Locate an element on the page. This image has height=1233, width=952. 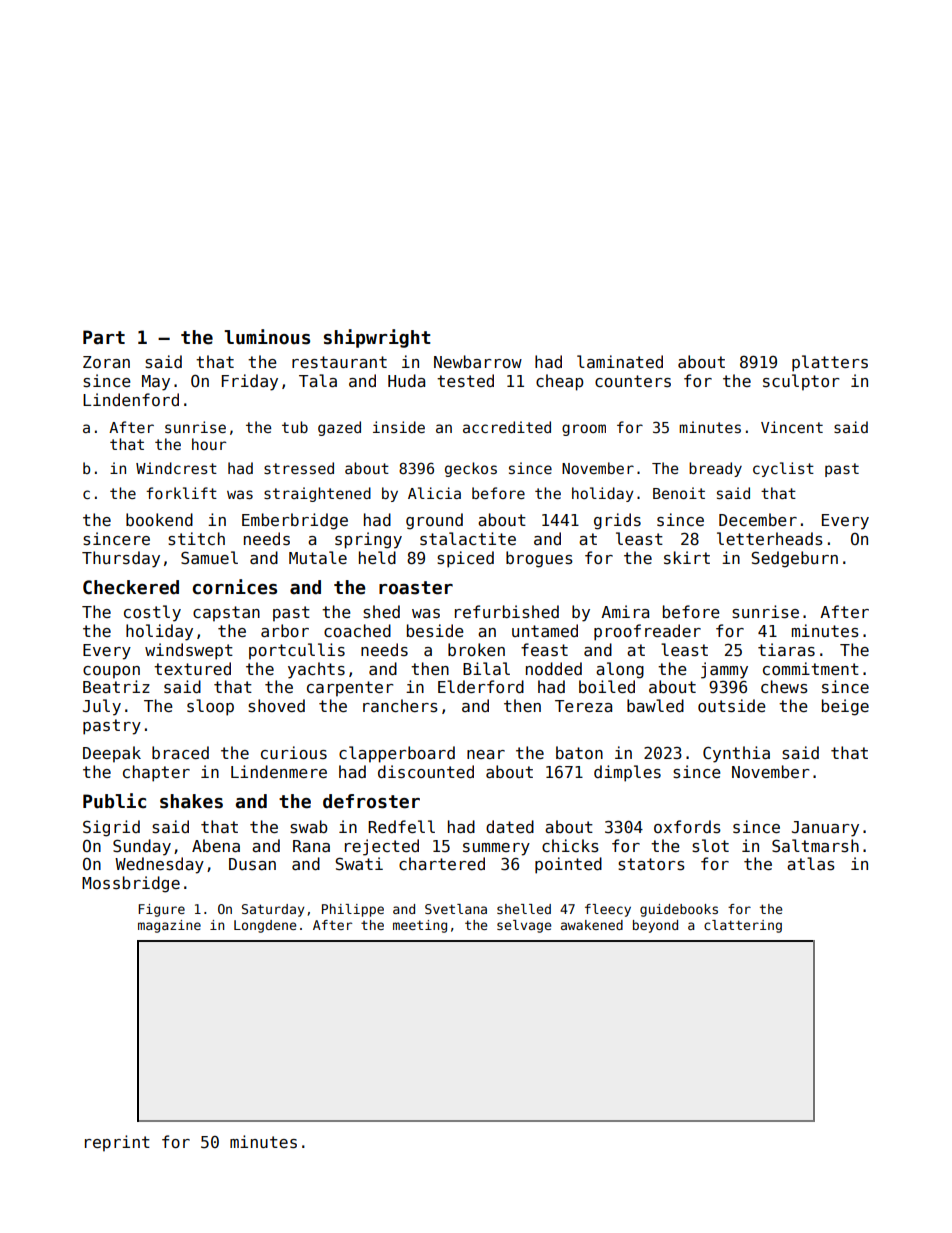
reprint is located at coordinates (117, 1143).
